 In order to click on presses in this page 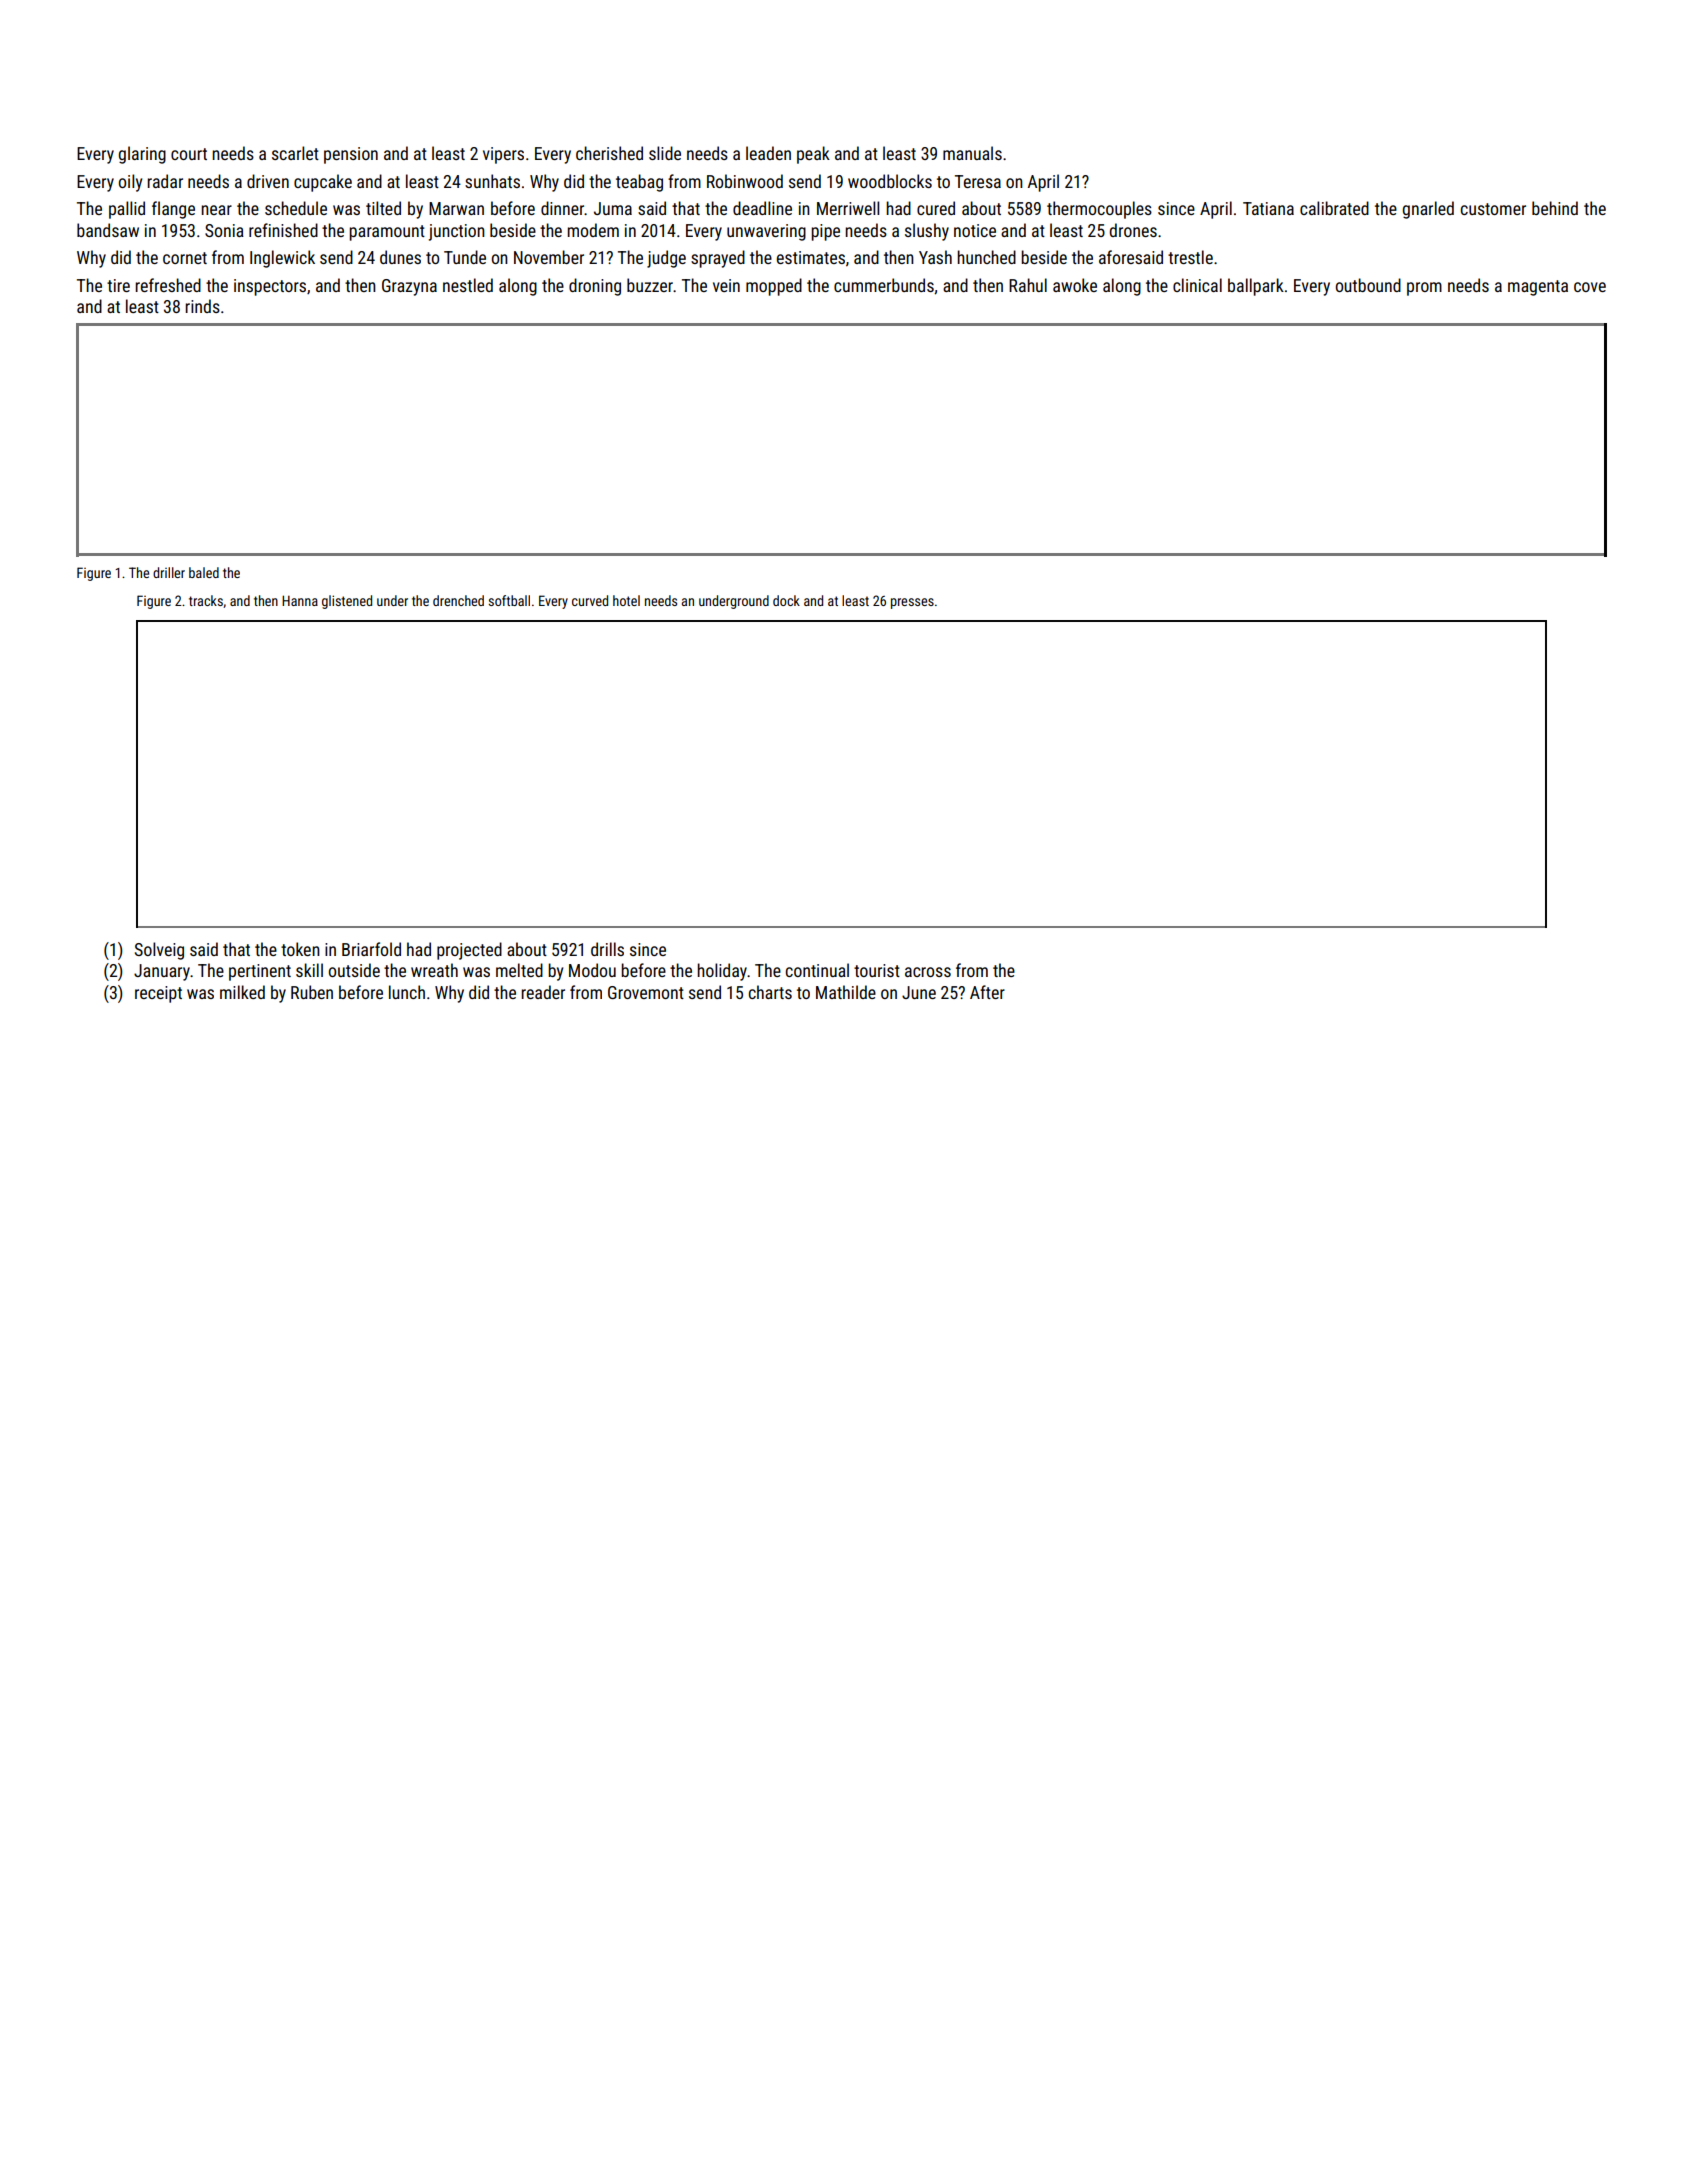, I will do `click(912, 603)`.
